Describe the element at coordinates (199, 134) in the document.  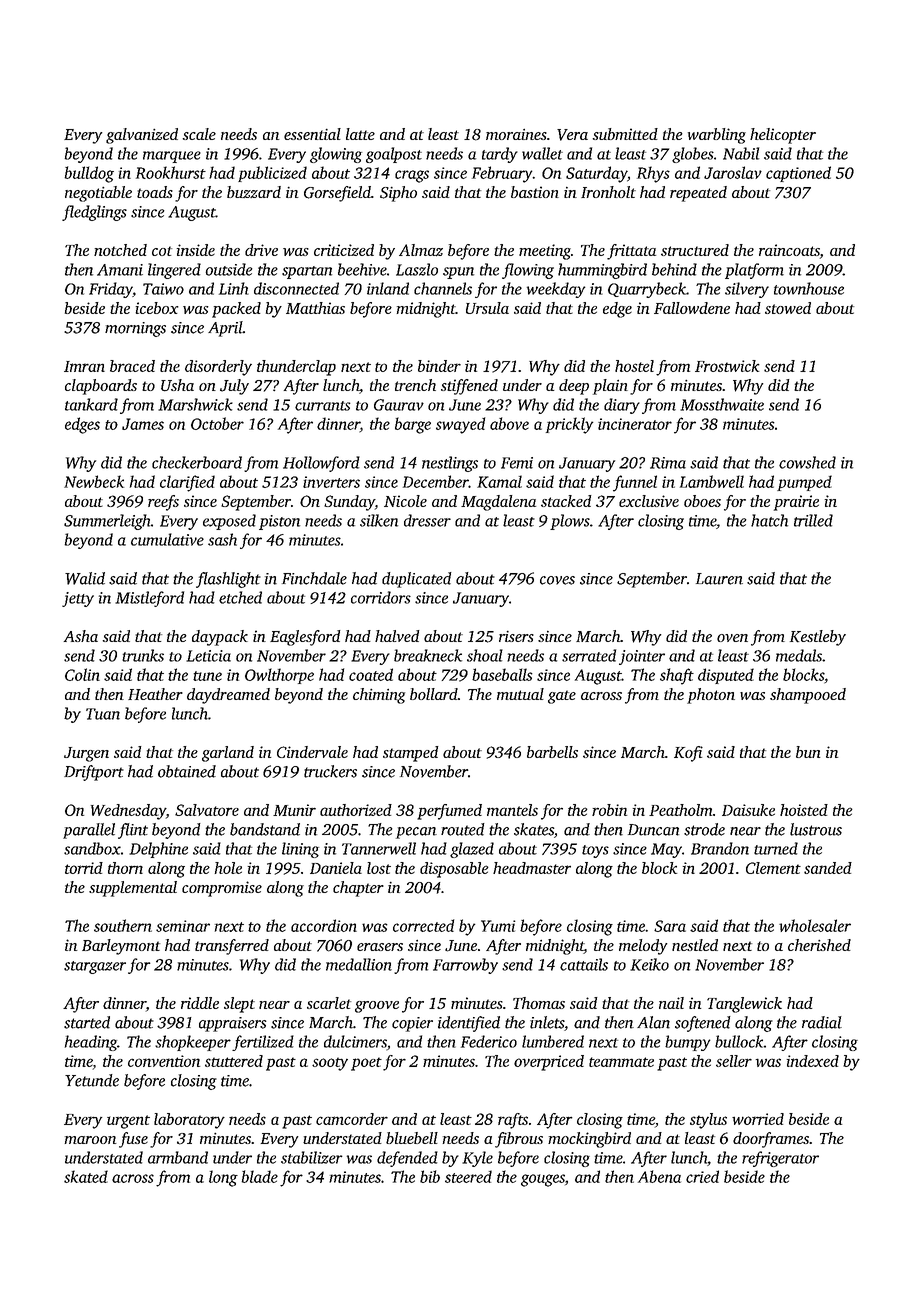
I see `scale` at that location.
